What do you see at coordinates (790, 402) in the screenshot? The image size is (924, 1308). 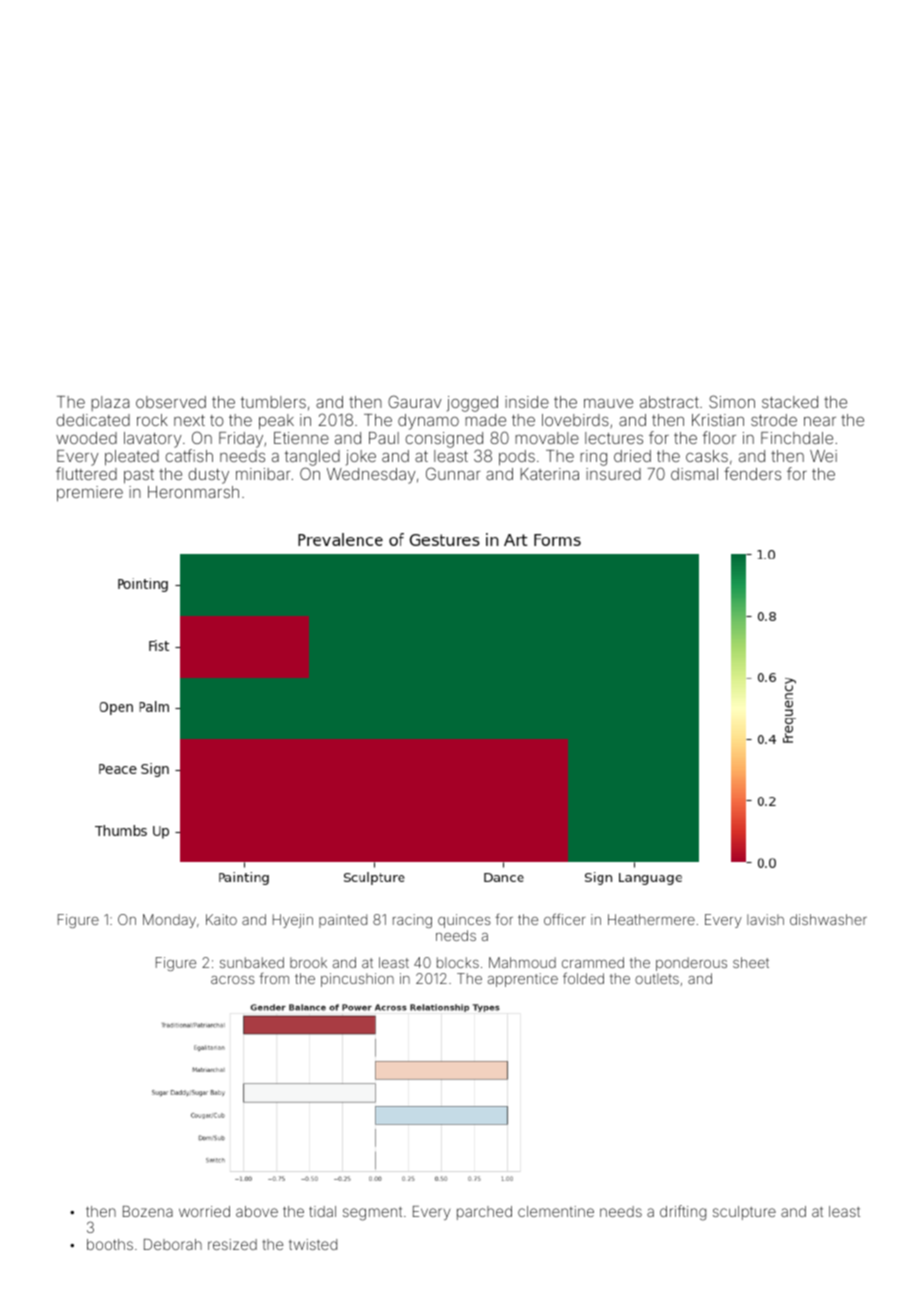 I see `stacked` at bounding box center [790, 402].
